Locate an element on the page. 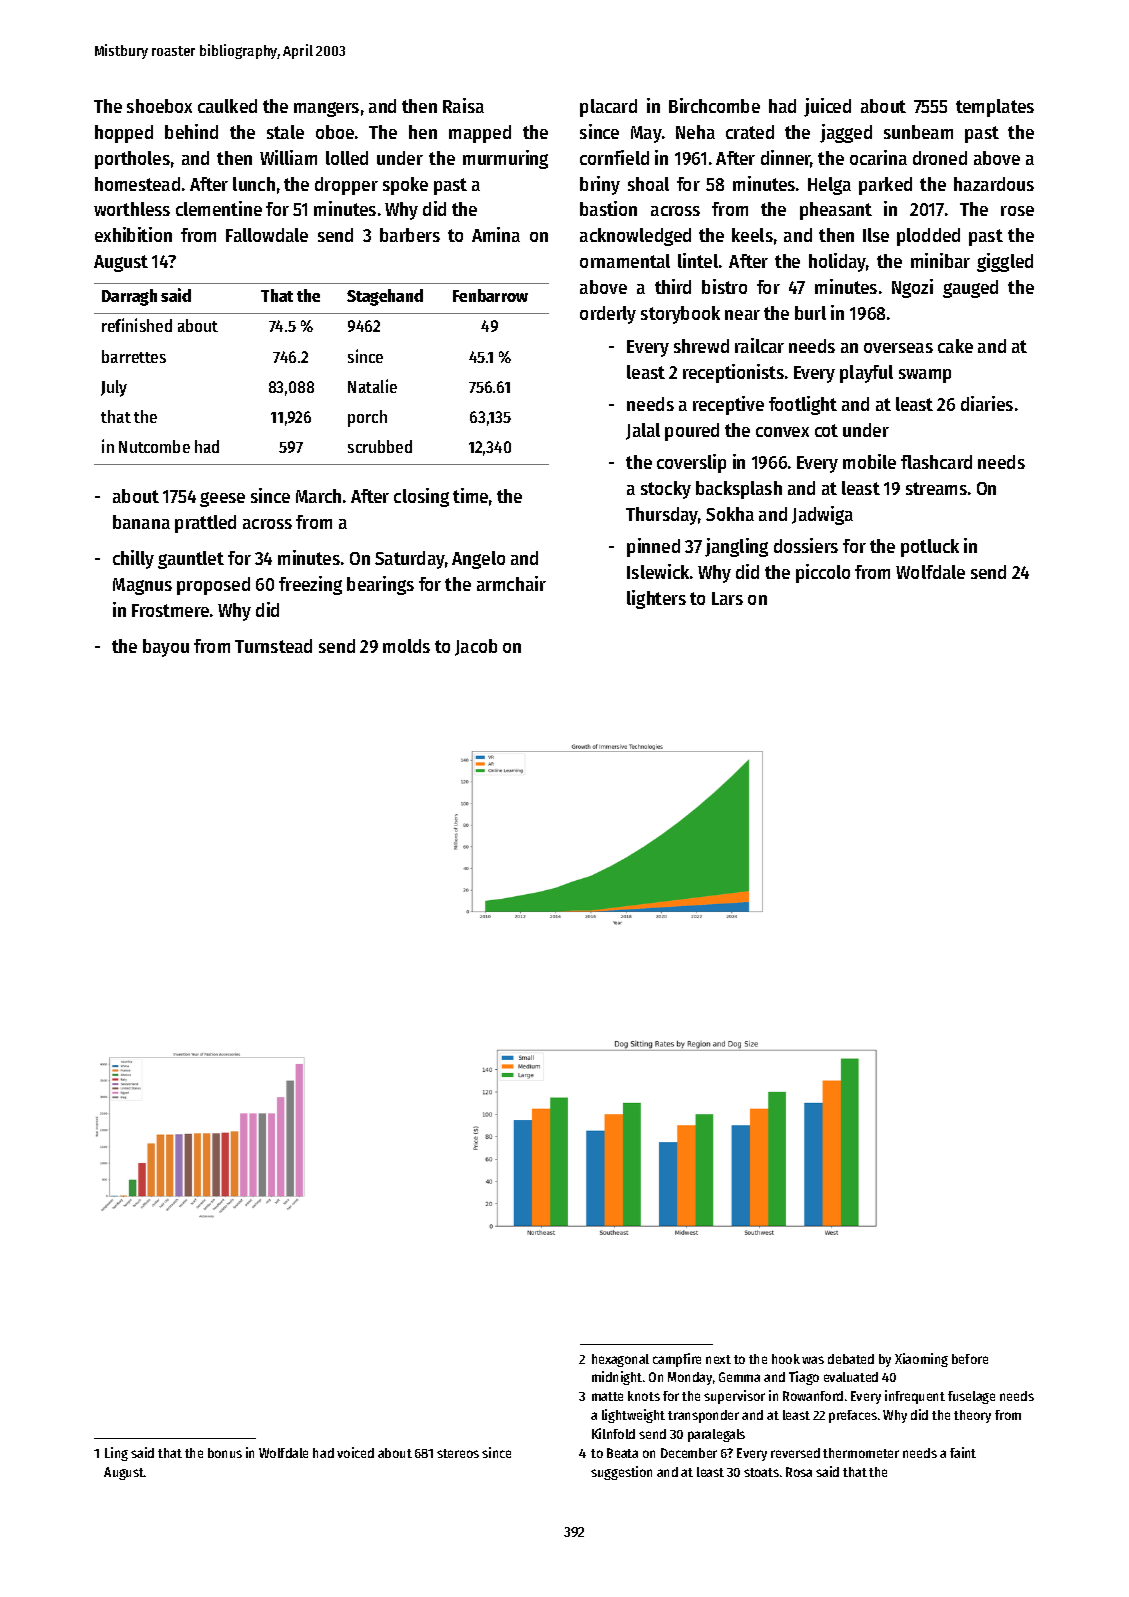  bonus is located at coordinates (225, 1453).
